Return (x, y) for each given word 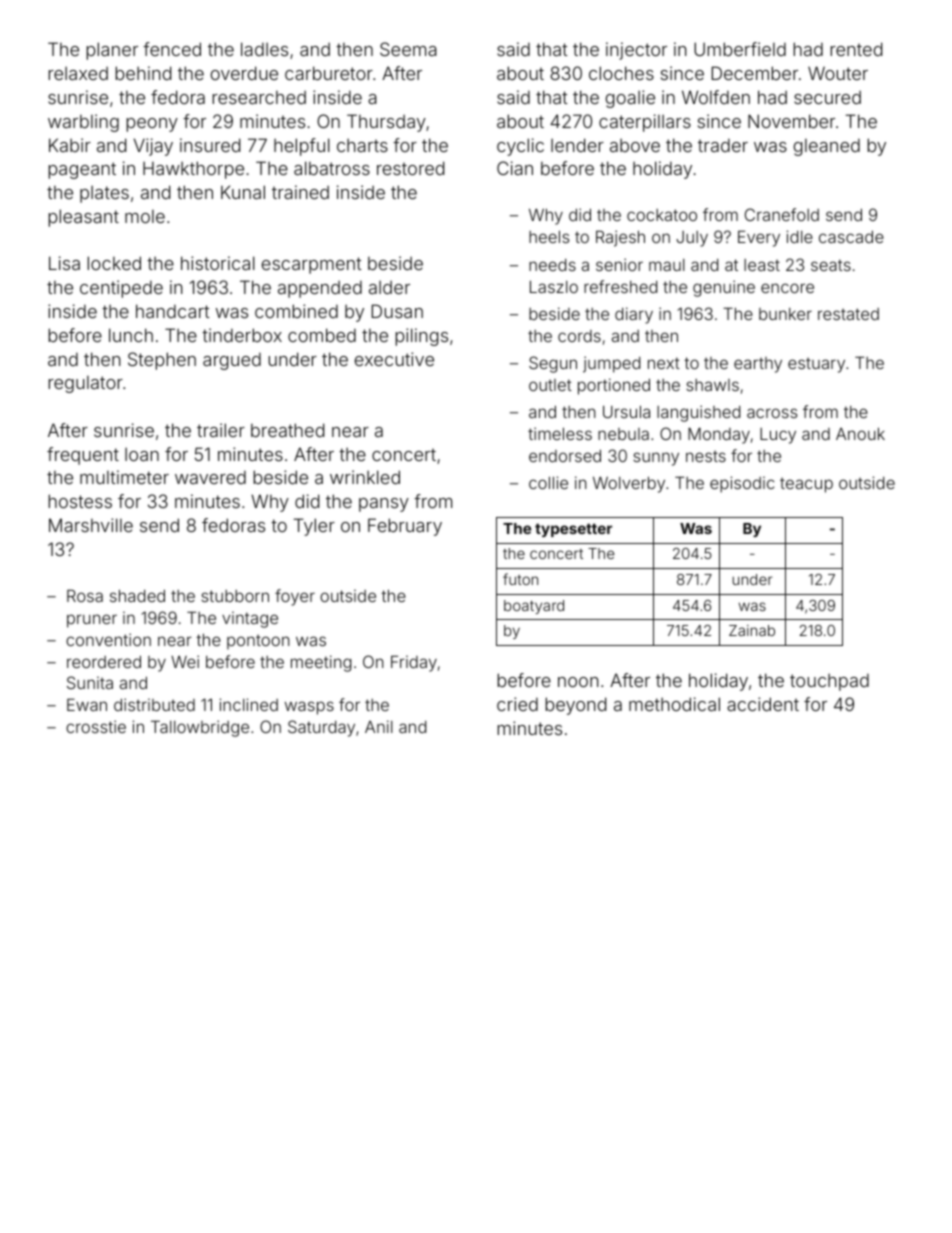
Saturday (321, 728)
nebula (623, 434)
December (755, 73)
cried (517, 704)
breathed (287, 430)
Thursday (386, 123)
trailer (221, 430)
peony (152, 125)
